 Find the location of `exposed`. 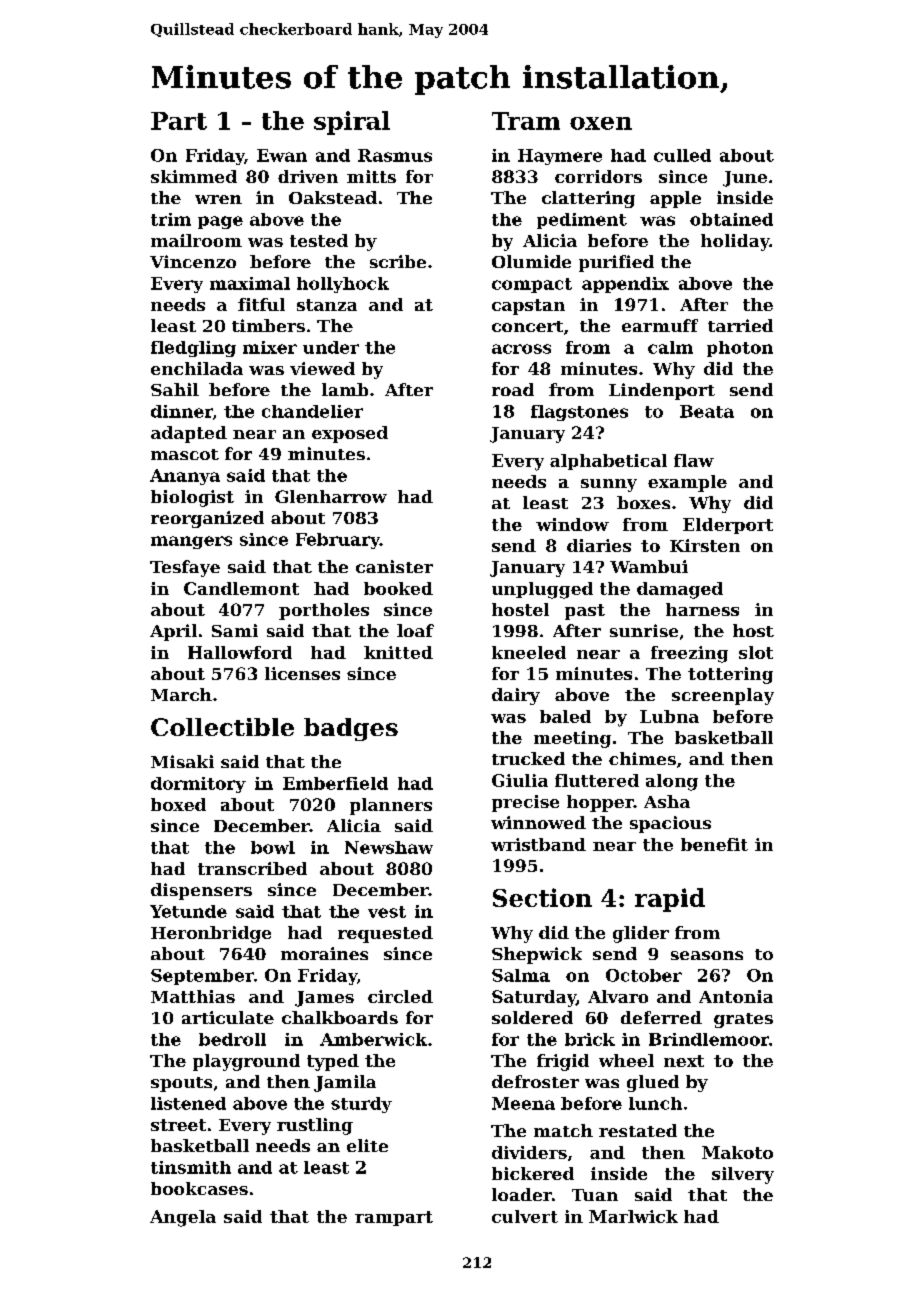

exposed is located at coordinates (350, 434).
